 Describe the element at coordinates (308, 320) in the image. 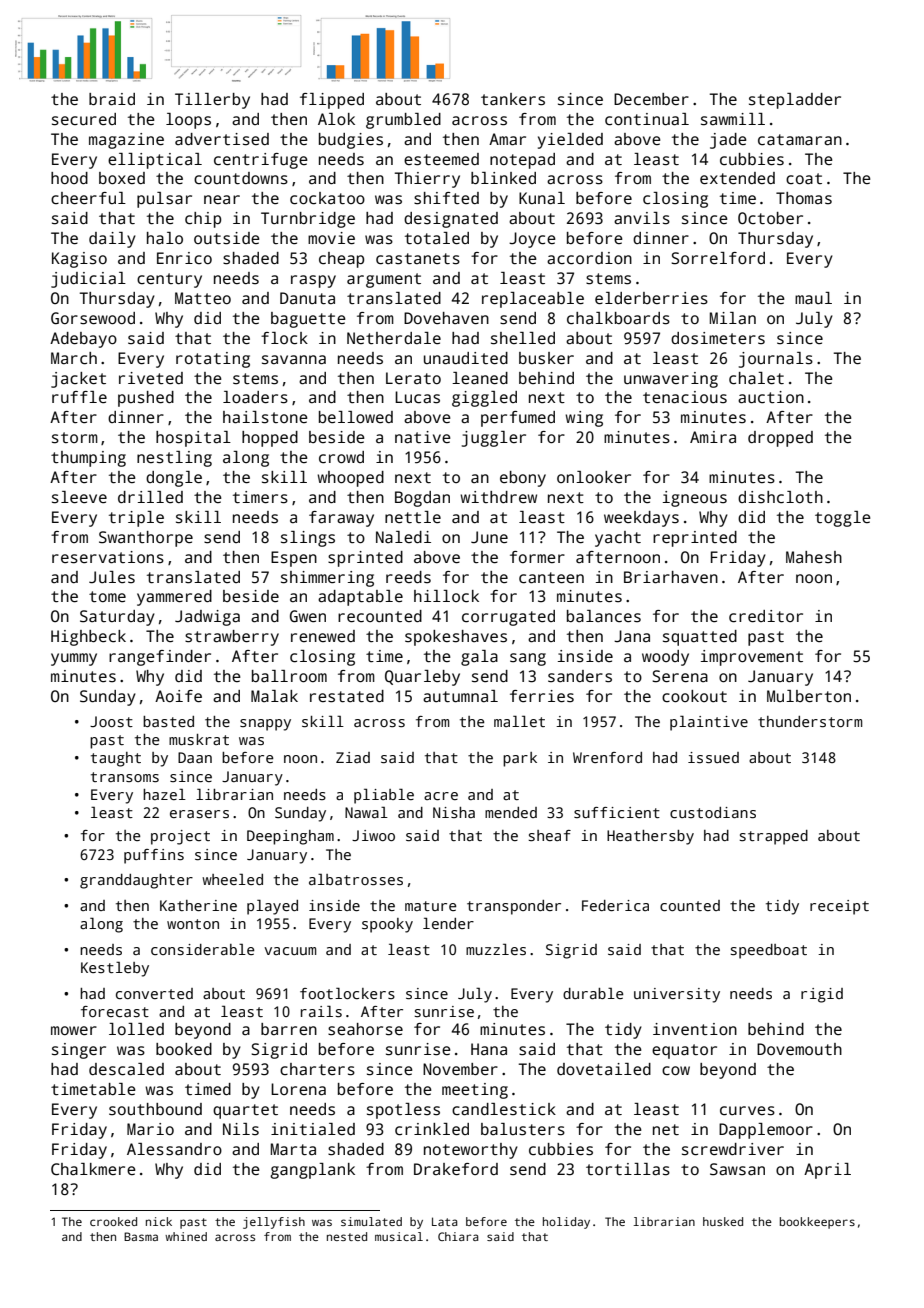

I see `baguette` at that location.
